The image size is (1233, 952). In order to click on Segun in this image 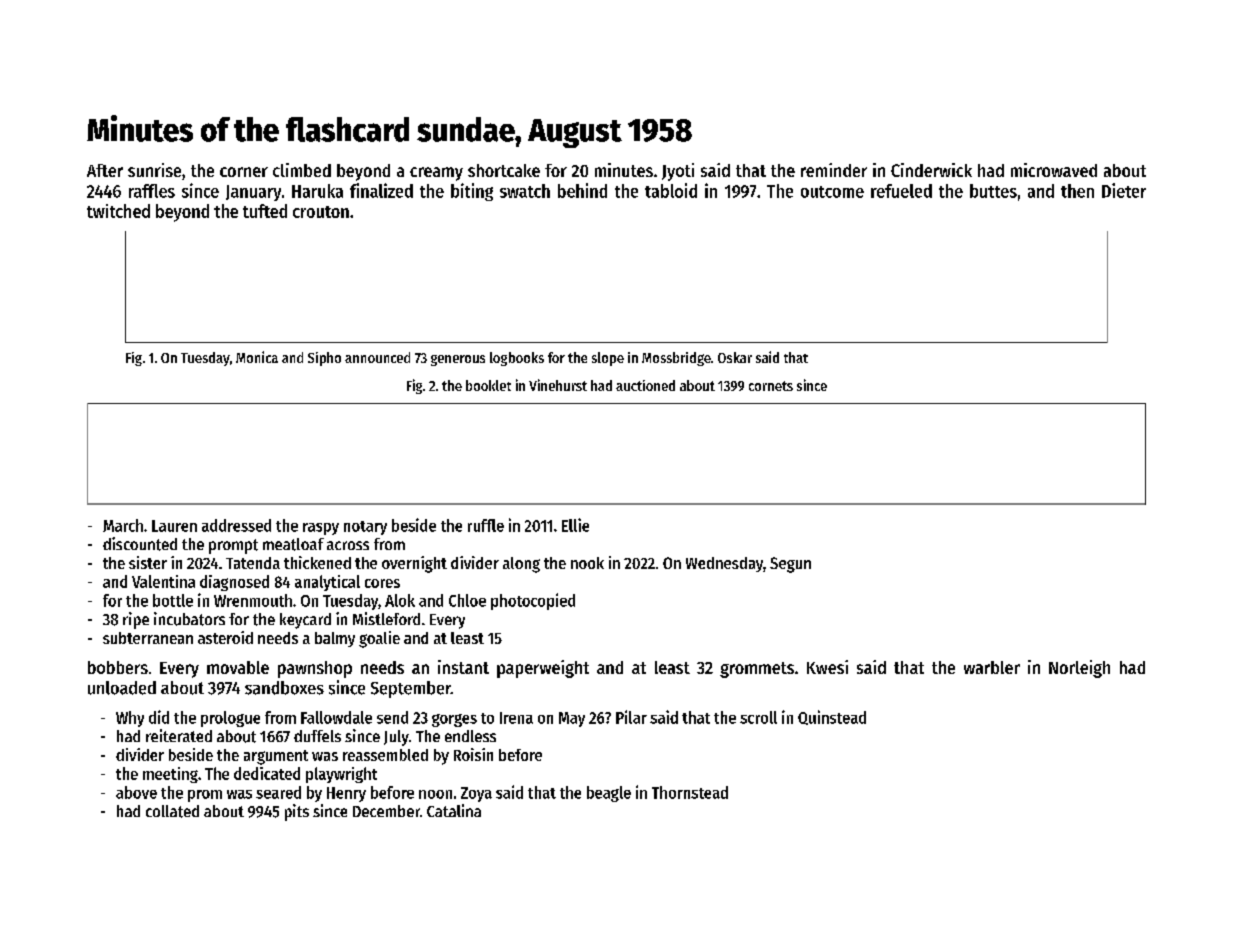, I will do `click(790, 565)`.
